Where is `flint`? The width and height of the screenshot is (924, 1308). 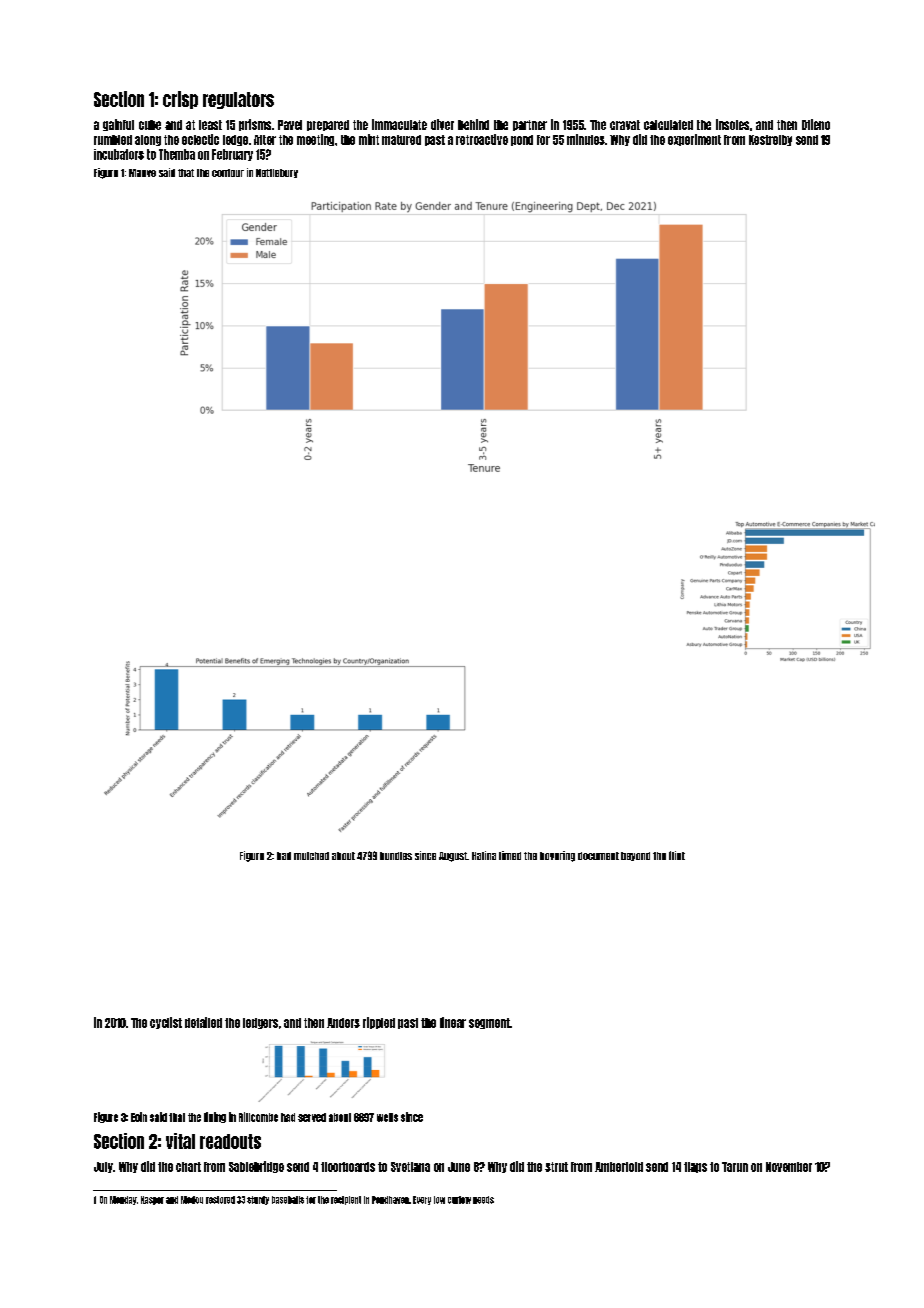
flint is located at coordinates (677, 855).
